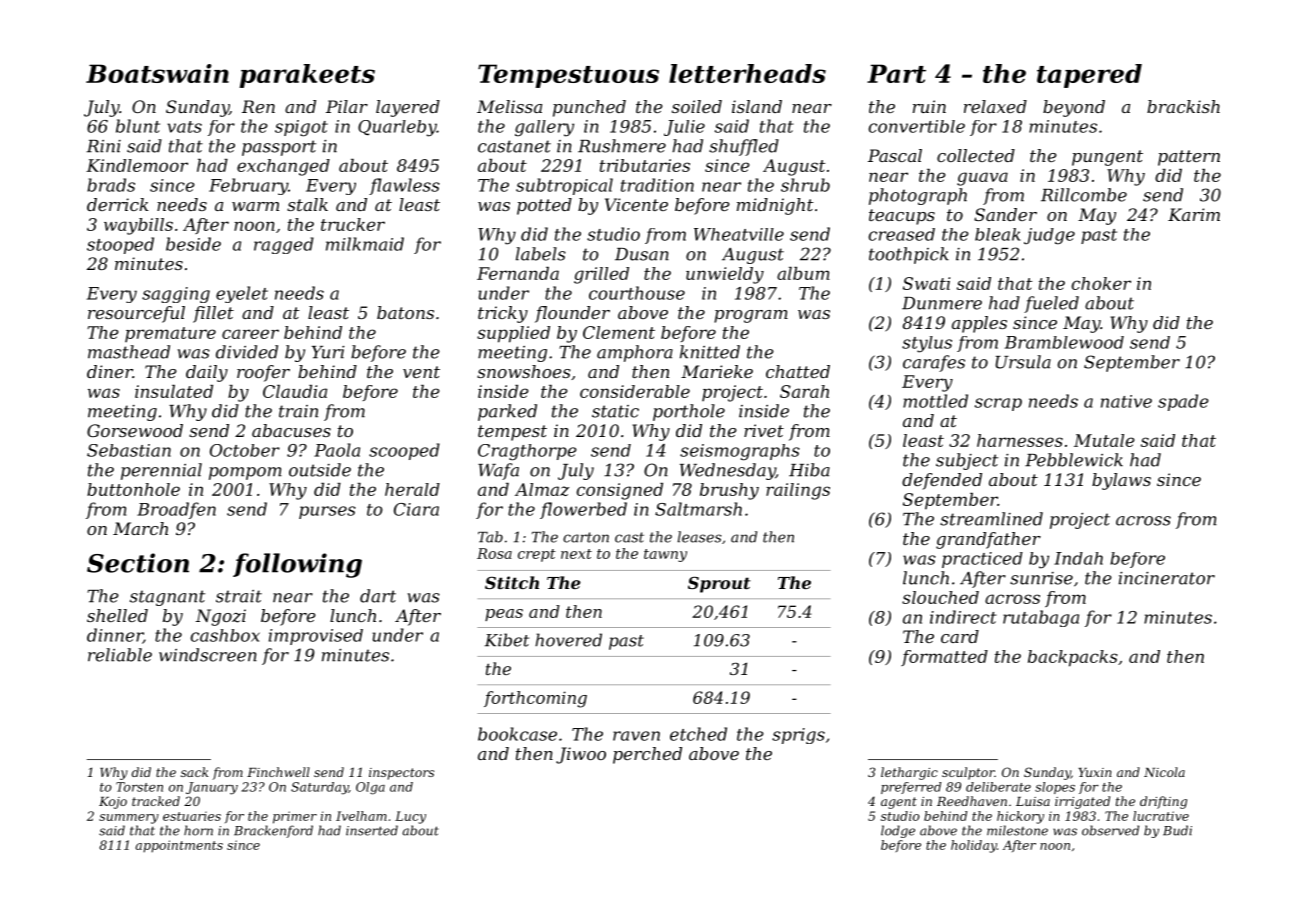 The height and width of the screenshot is (924, 1308). I want to click on appointments, so click(179, 846).
